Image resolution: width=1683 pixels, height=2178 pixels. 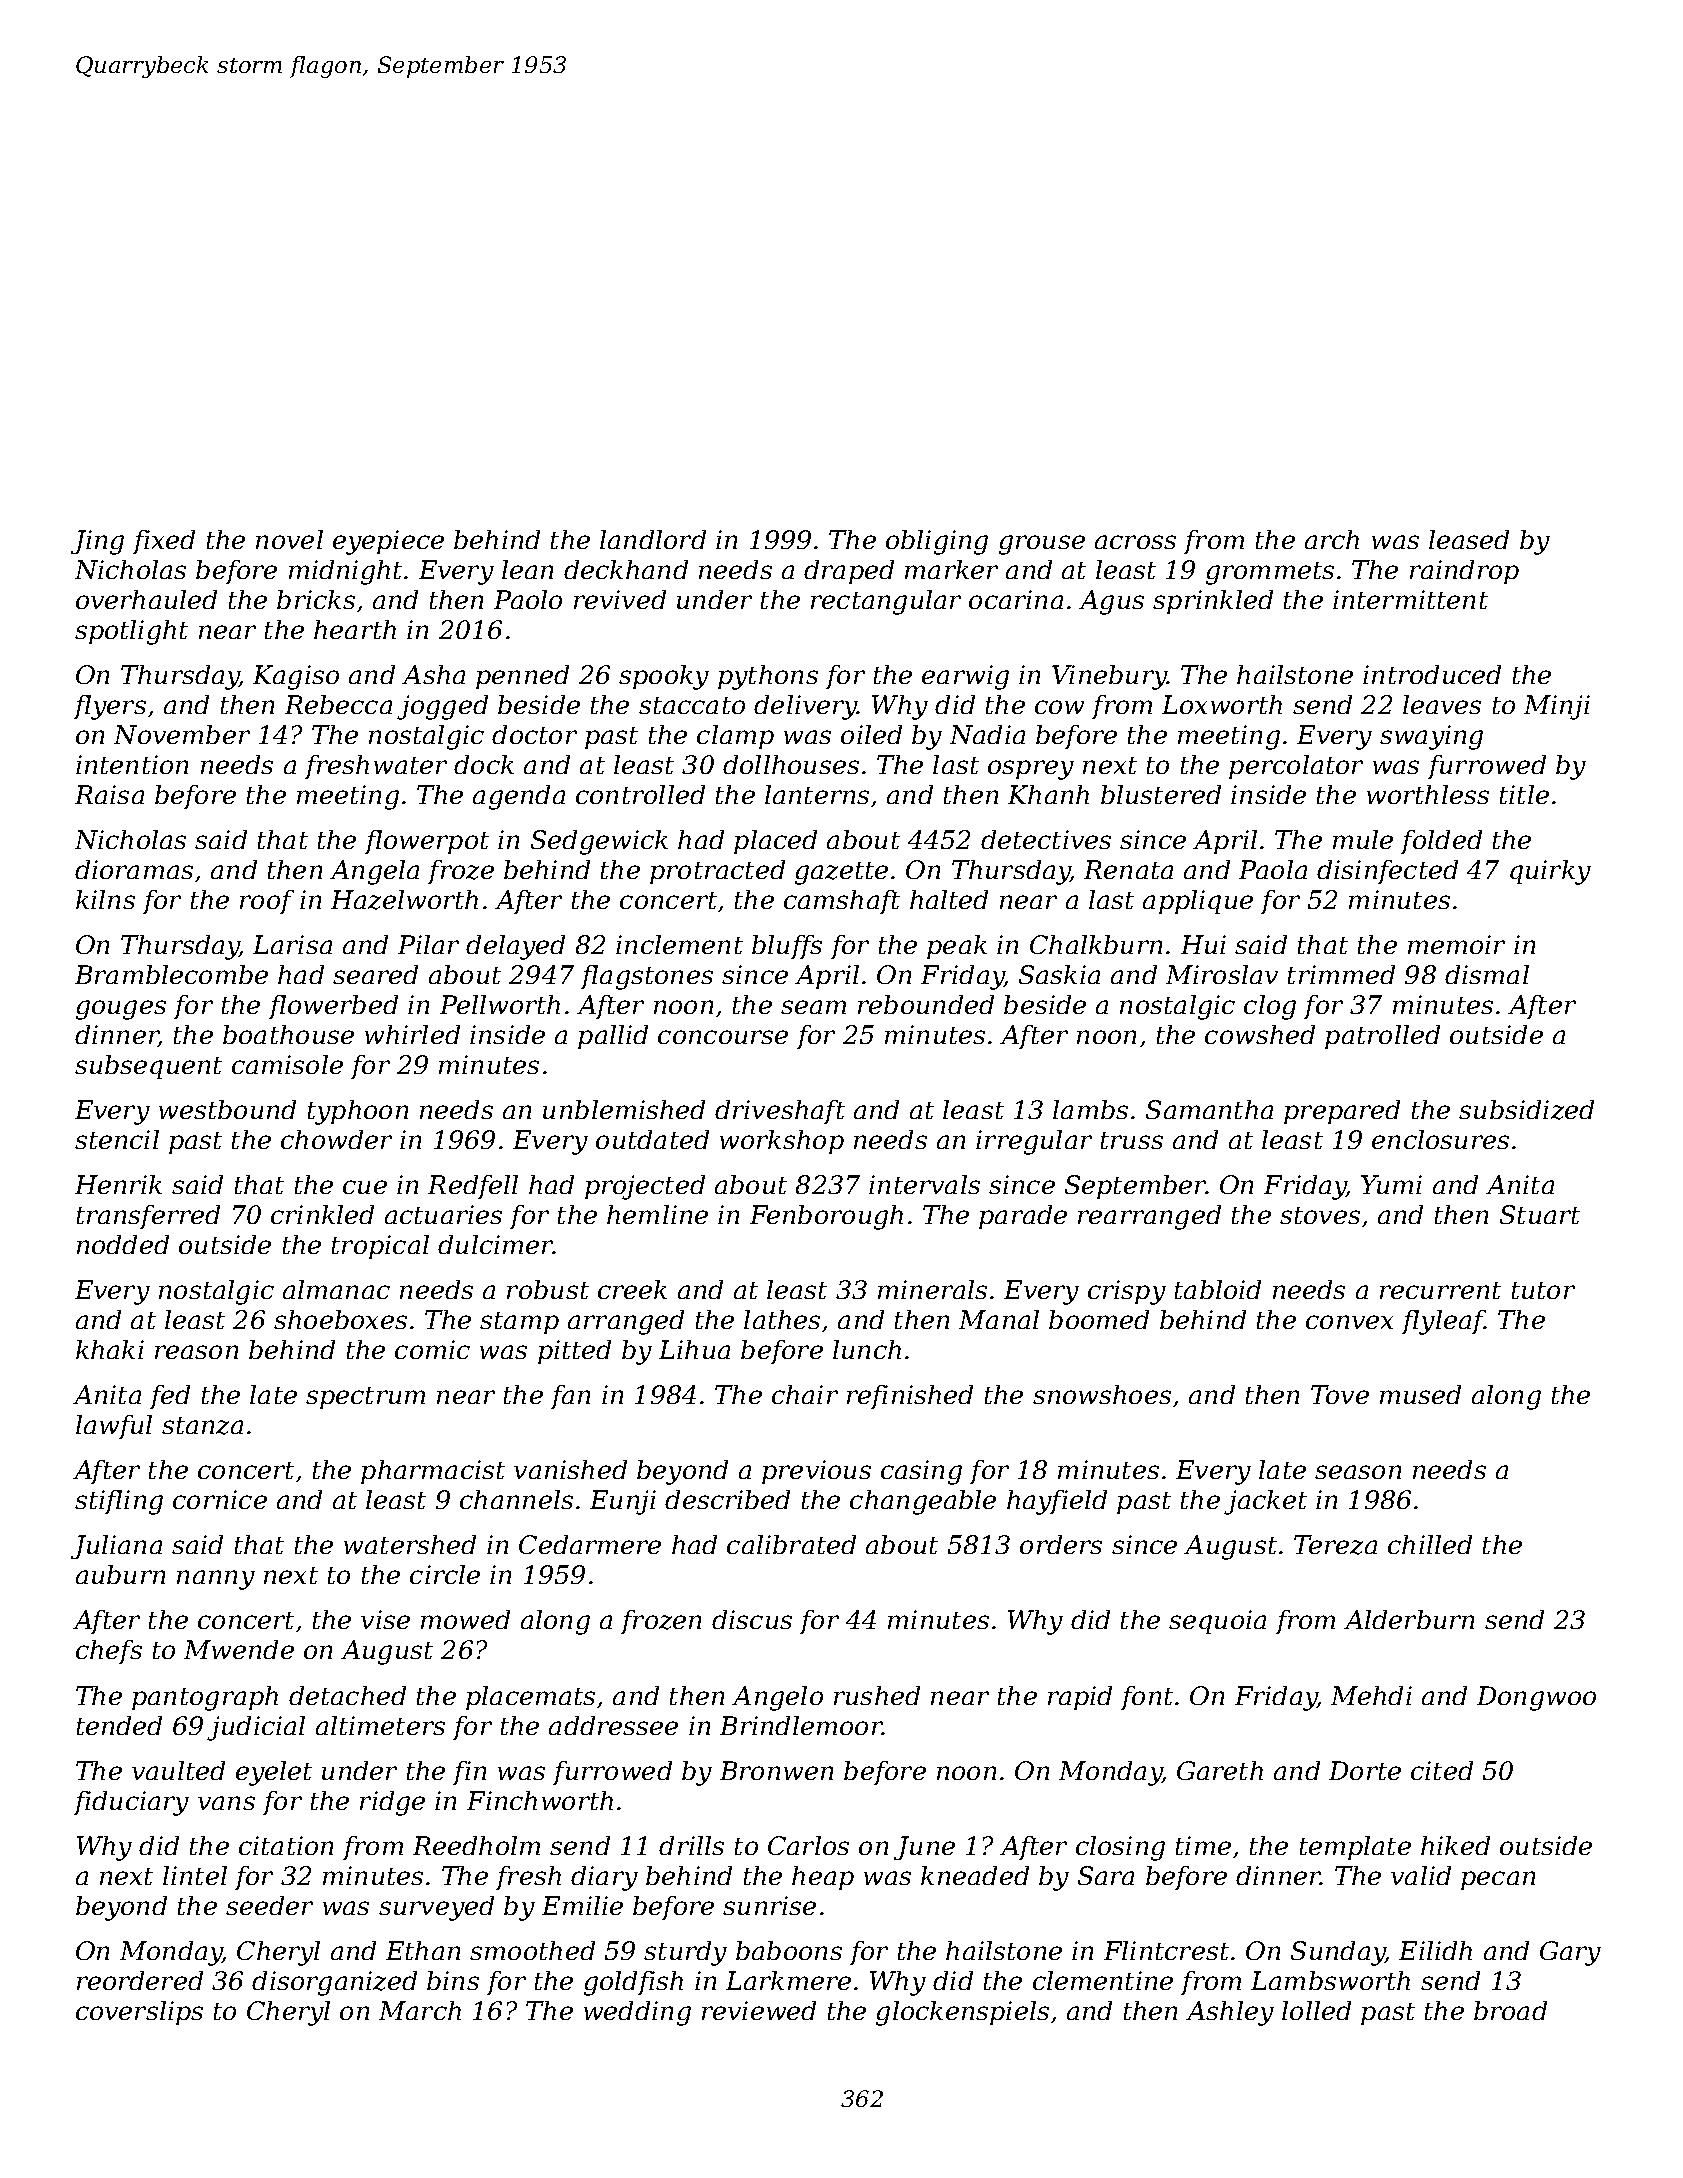 What do you see at coordinates (1540, 1214) in the document?
I see `Stuart` at bounding box center [1540, 1214].
